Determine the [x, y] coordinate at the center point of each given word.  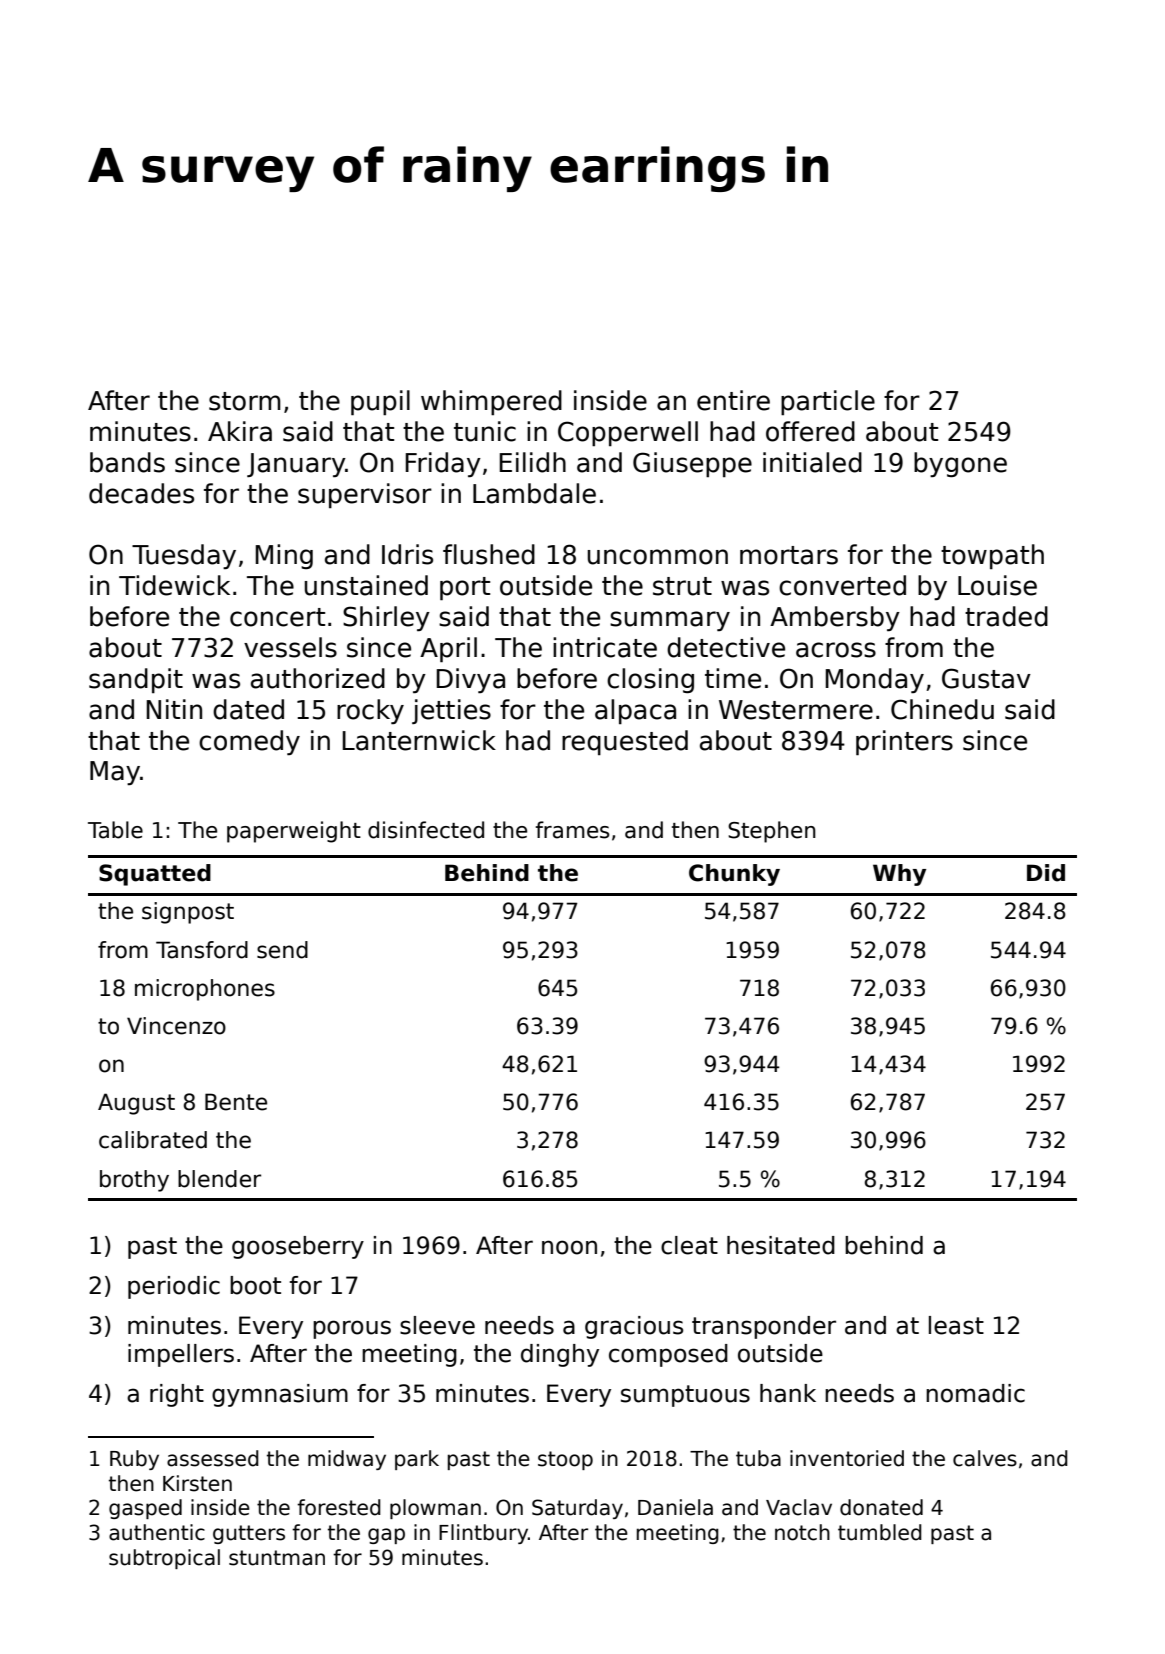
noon [569, 1247]
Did [1046, 873]
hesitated [781, 1245]
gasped [145, 1509]
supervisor [365, 495]
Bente [236, 1102]
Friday [443, 464]
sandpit [136, 680]
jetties [451, 711]
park [417, 1460]
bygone [960, 464]
